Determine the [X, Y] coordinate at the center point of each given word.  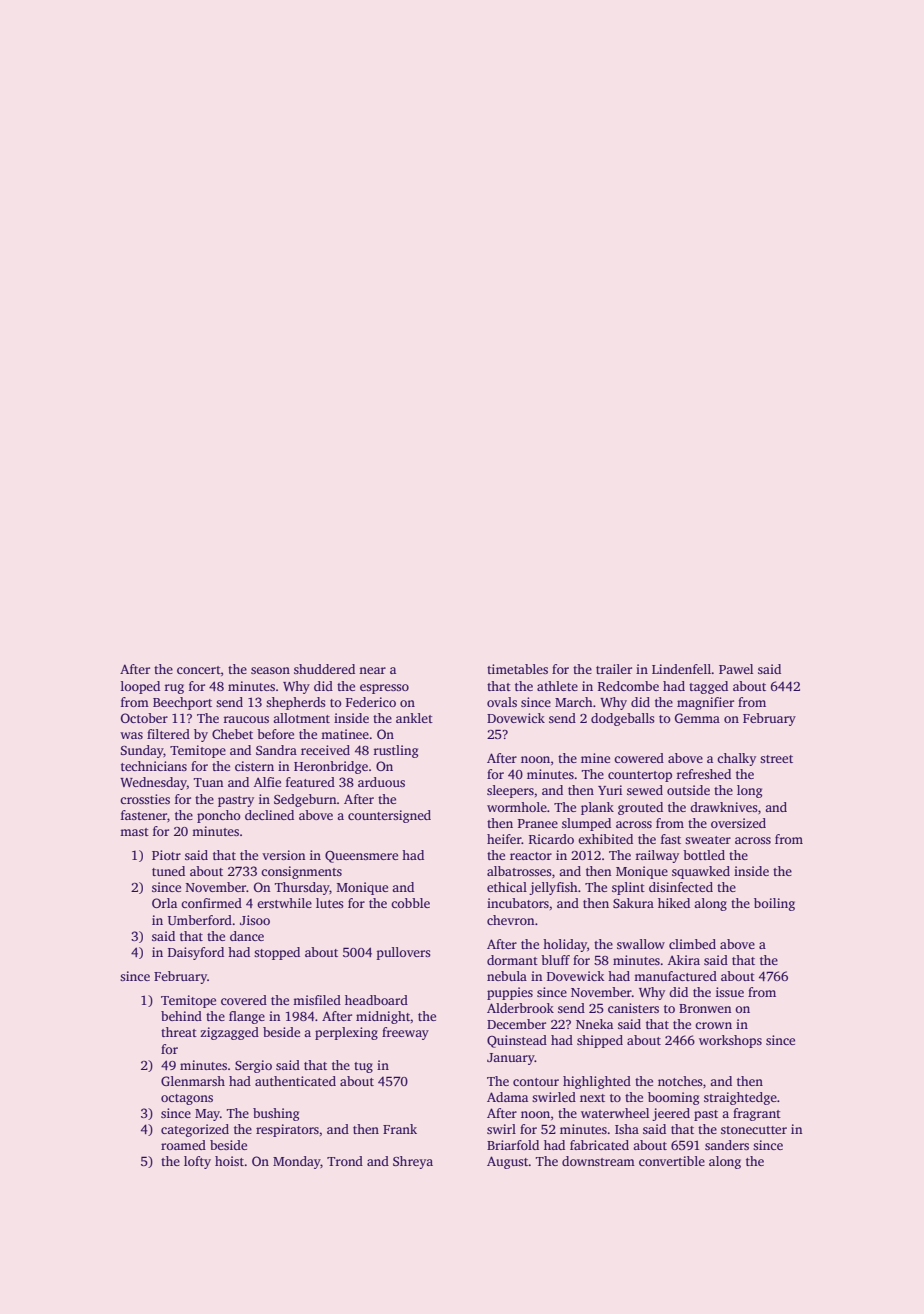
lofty [197, 1162]
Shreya [413, 1162]
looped [140, 687]
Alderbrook [520, 1008]
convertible [672, 1161]
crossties [145, 799]
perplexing [346, 1033]
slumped [586, 824]
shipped [600, 1041]
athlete [557, 686]
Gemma [697, 718]
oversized [738, 823]
